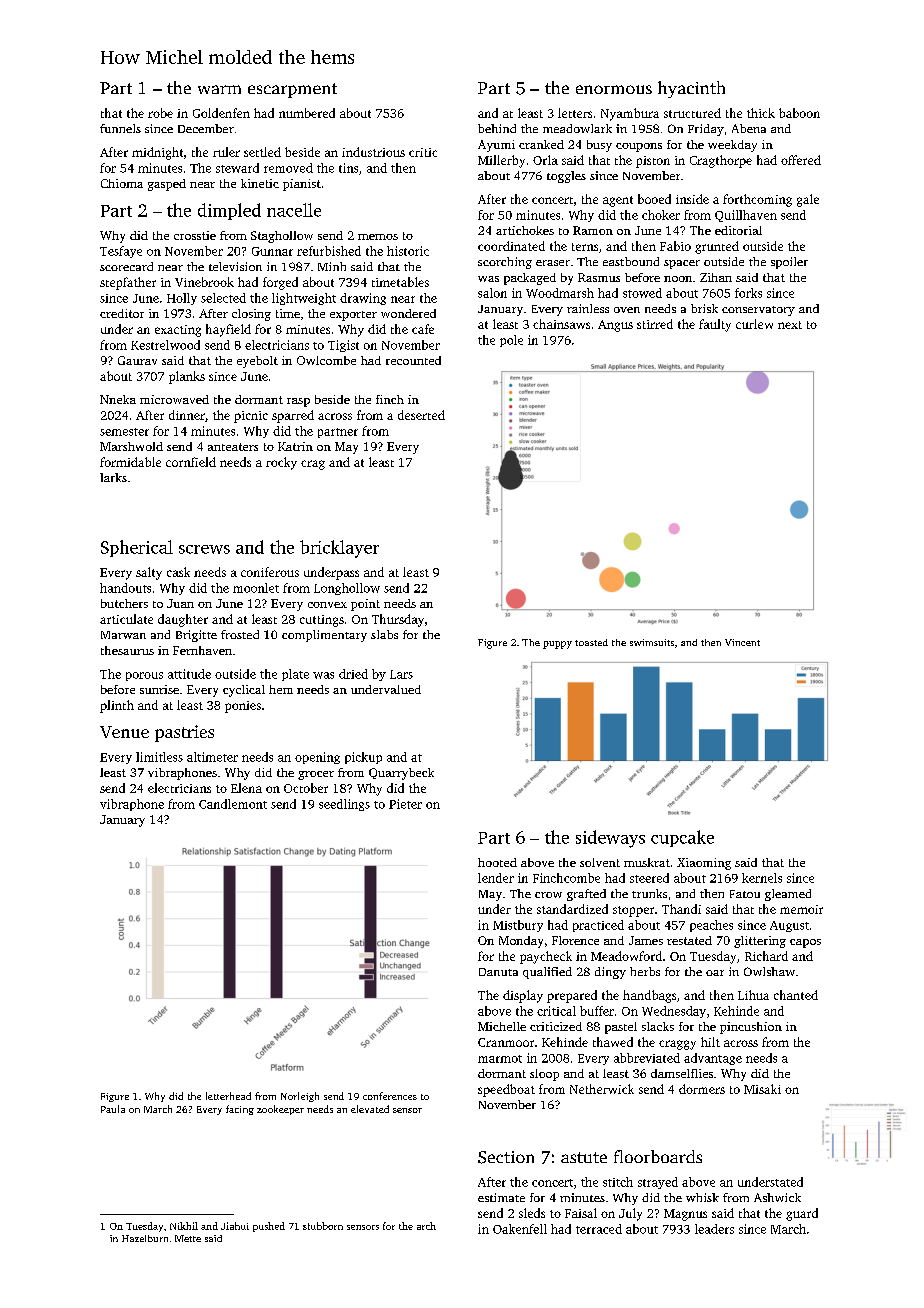  What do you see at coordinates (742, 642) in the screenshot?
I see `Vincent` at bounding box center [742, 642].
